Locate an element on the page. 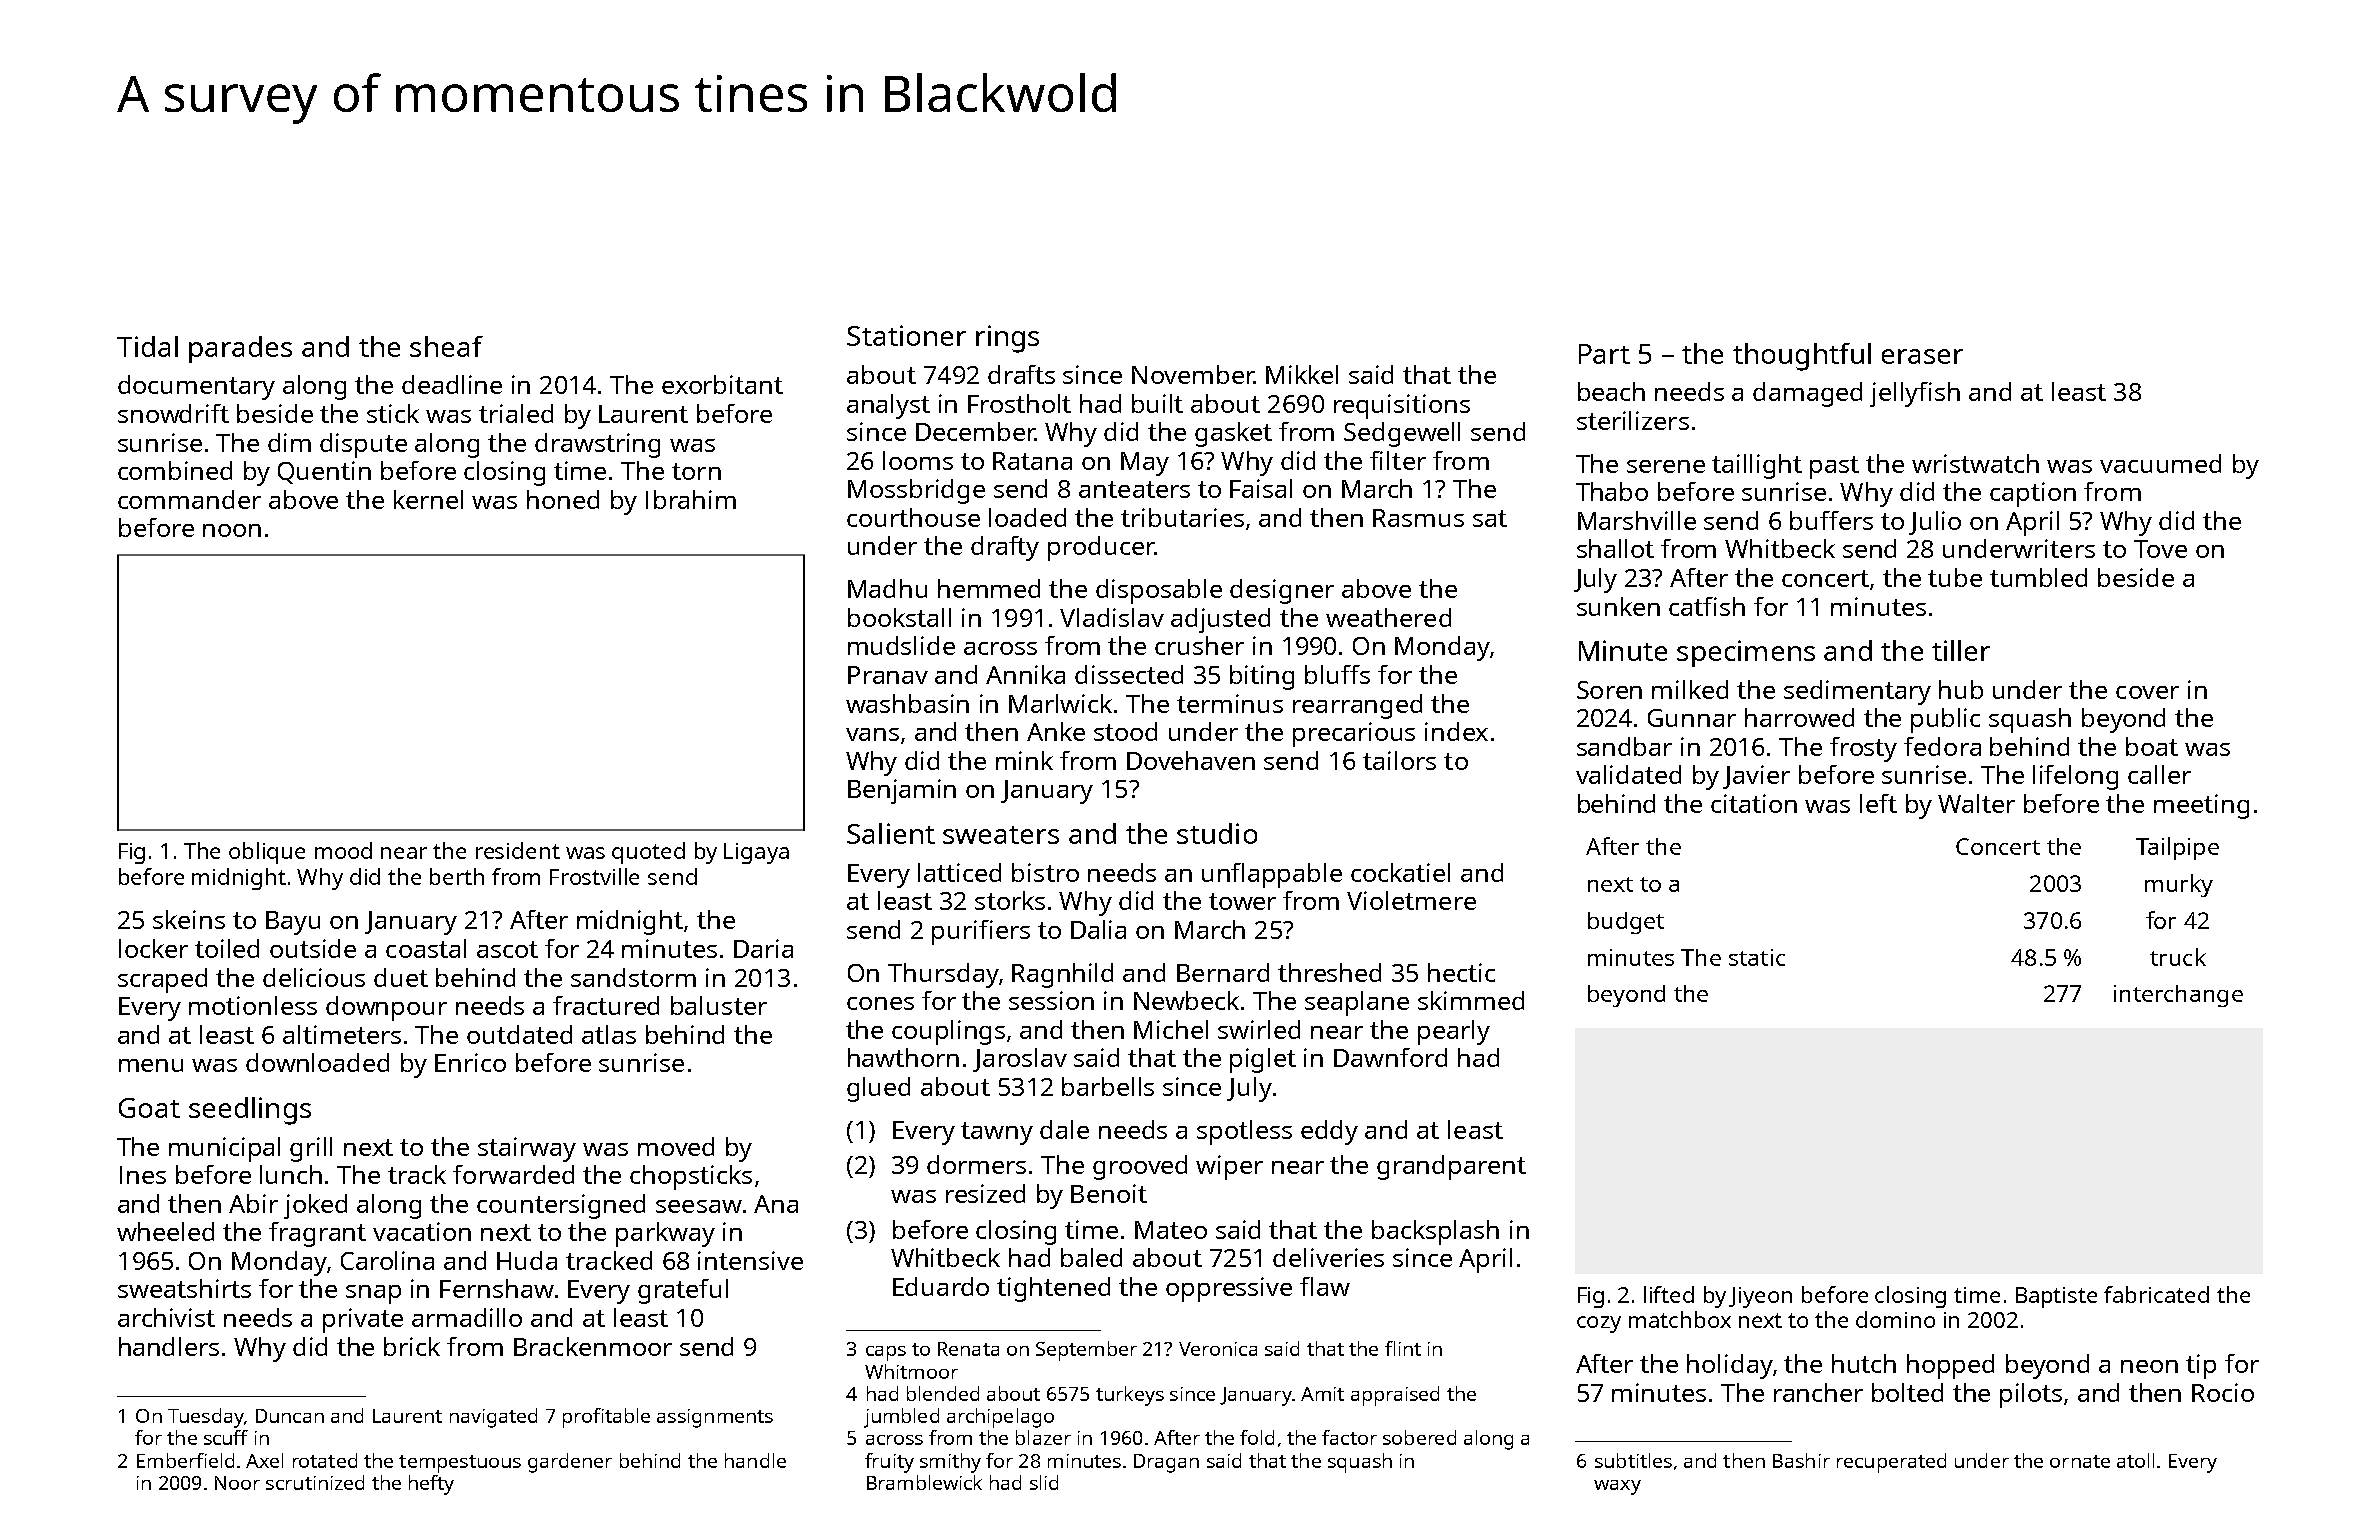 This document has height=1540, width=2380. Brackenmoor is located at coordinates (593, 1346).
